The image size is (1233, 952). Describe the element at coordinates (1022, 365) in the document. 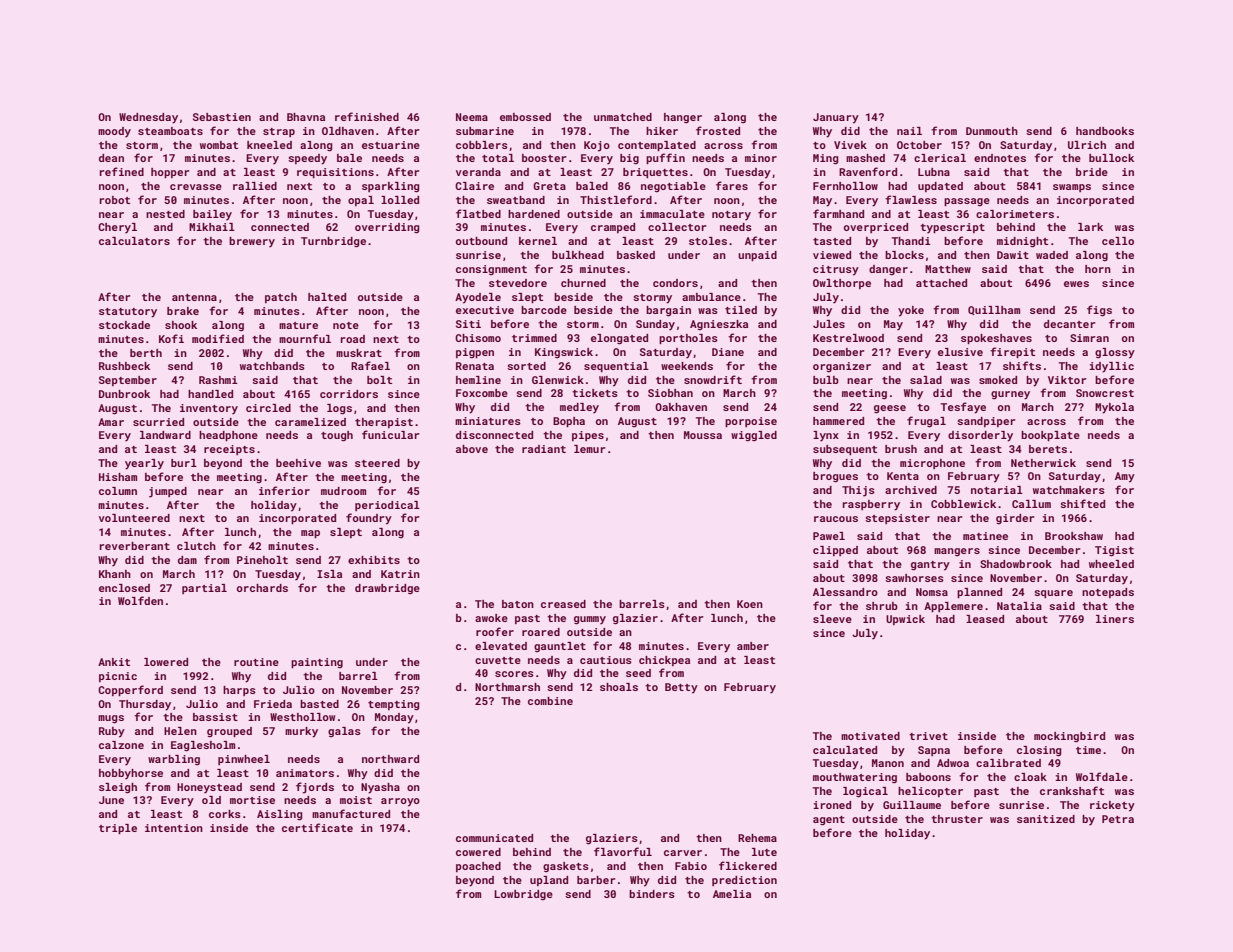

I see `shifts` at that location.
